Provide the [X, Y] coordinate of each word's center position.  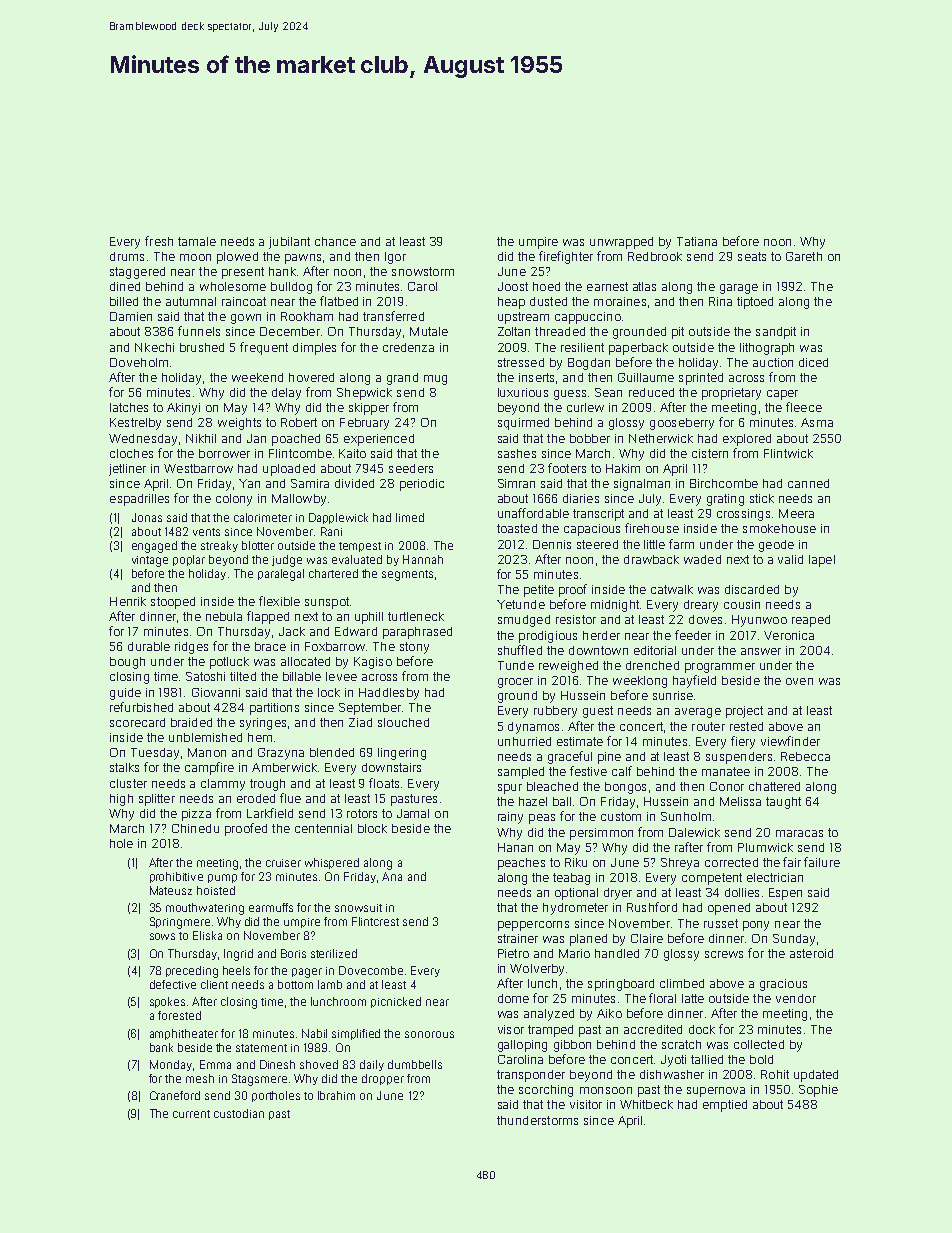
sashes [517, 453]
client [214, 984]
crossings [743, 515]
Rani [331, 531]
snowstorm [423, 271]
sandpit [776, 333]
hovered [311, 377]
